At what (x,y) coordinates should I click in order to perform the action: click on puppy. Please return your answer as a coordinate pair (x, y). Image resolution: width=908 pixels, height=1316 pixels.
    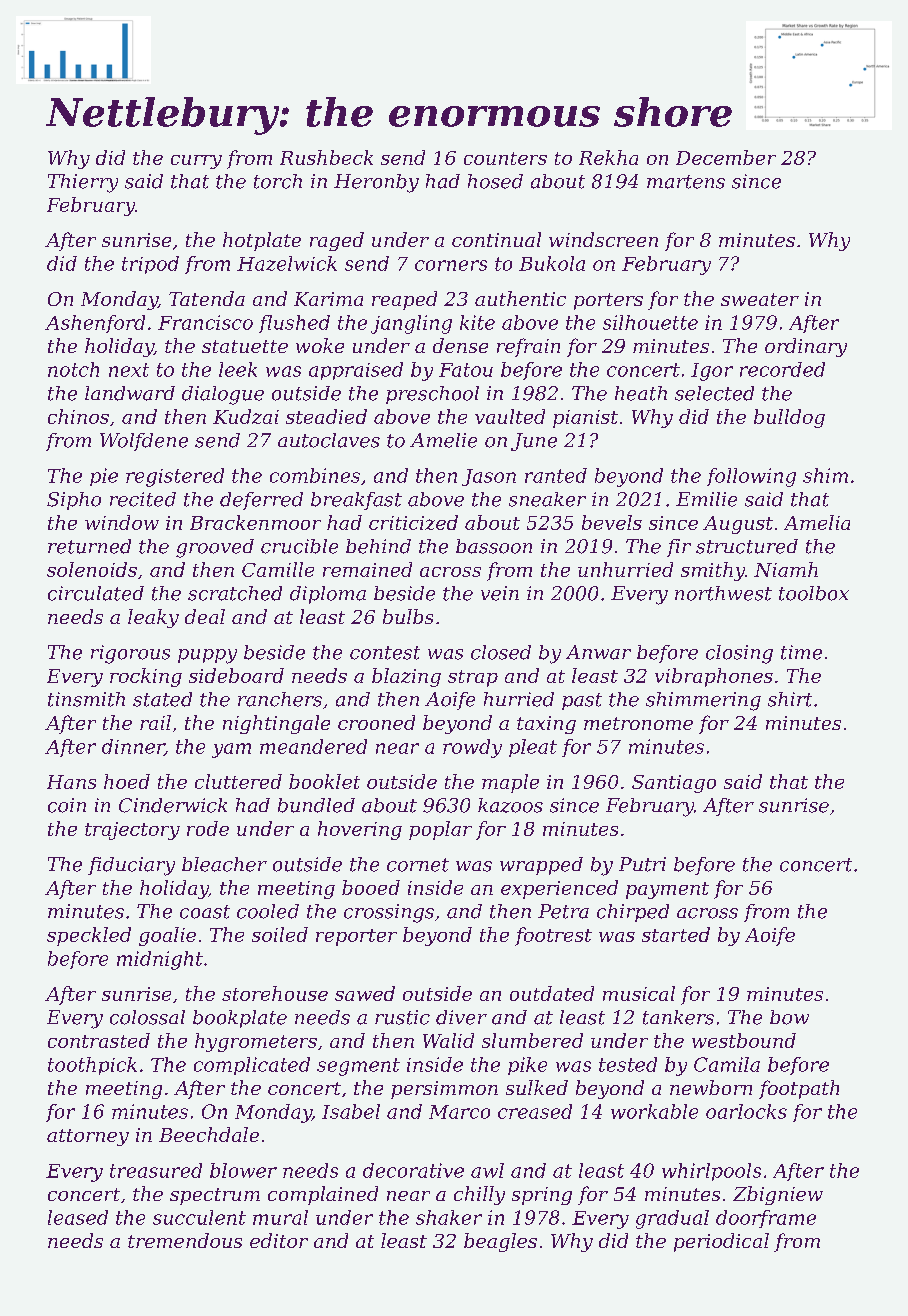
    Looking at the image, I should click on (207, 656).
